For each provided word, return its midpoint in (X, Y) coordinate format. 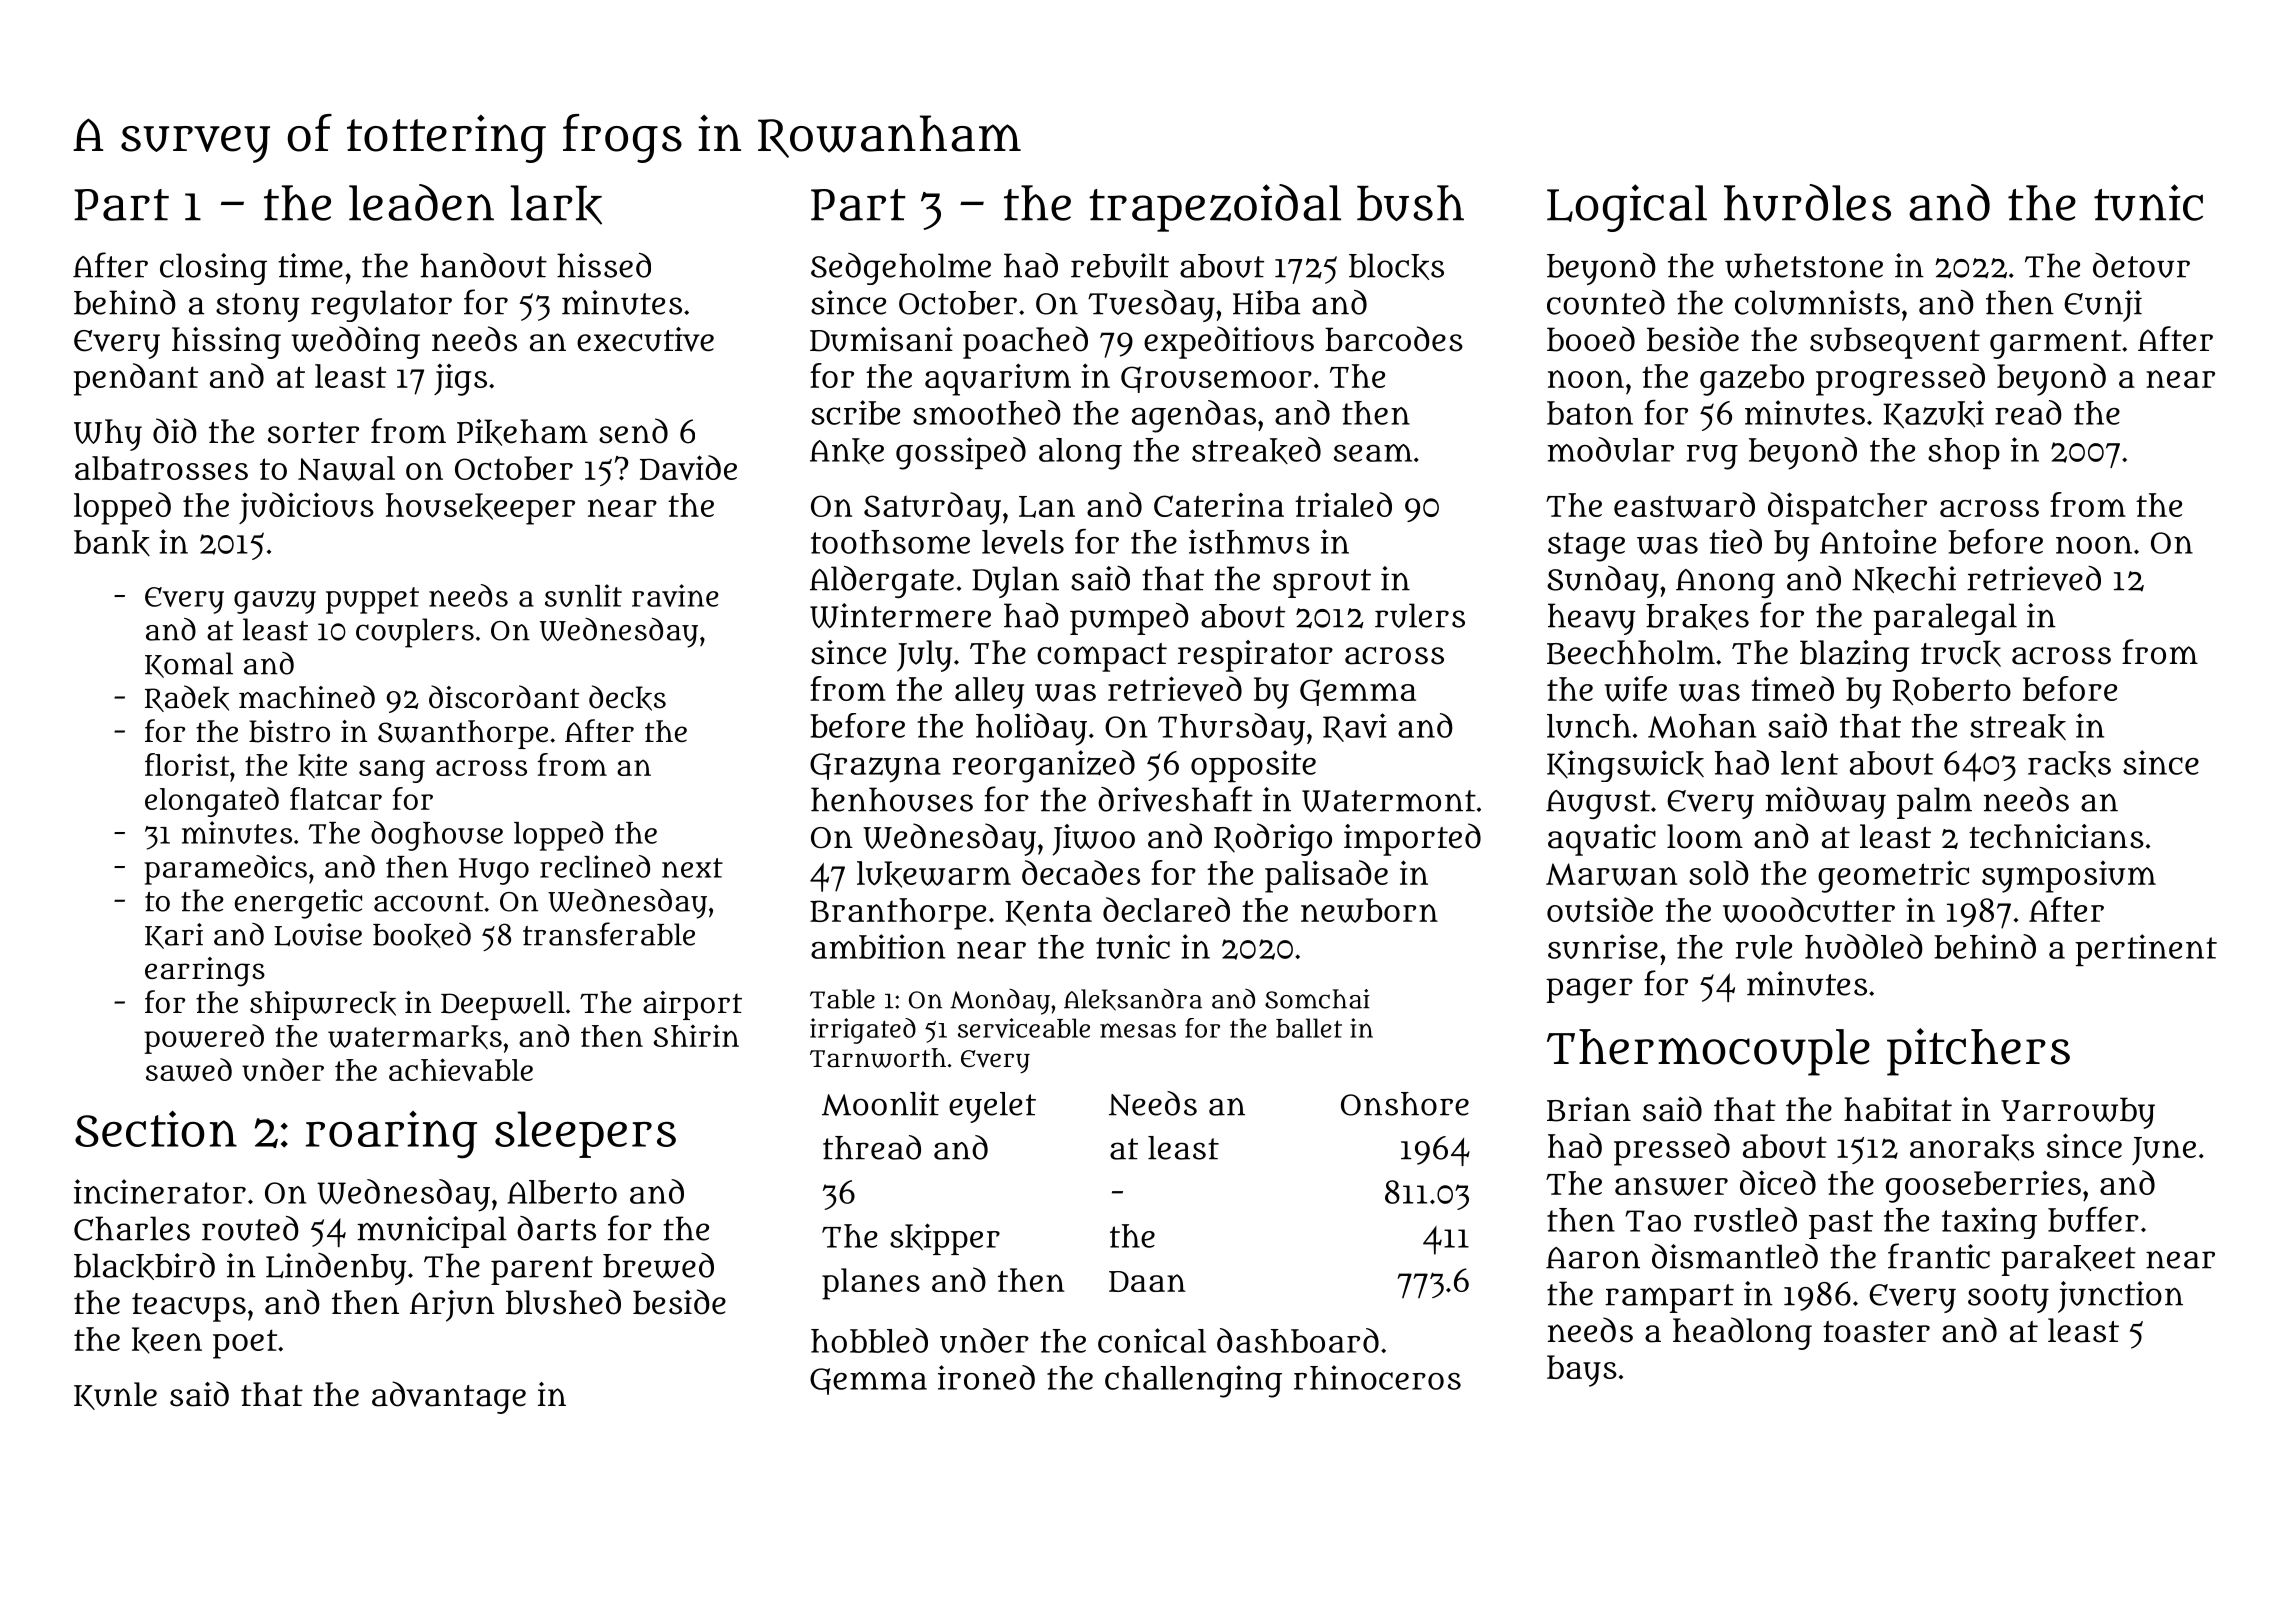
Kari (174, 936)
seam (1373, 453)
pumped (1129, 619)
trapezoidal (1215, 208)
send (633, 431)
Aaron (1593, 1258)
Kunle (115, 1396)
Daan (1147, 1281)
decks (627, 698)
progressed (1900, 379)
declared (1166, 909)
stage (1586, 547)
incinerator (160, 1191)
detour (2141, 265)
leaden (421, 202)
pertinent (2146, 950)
